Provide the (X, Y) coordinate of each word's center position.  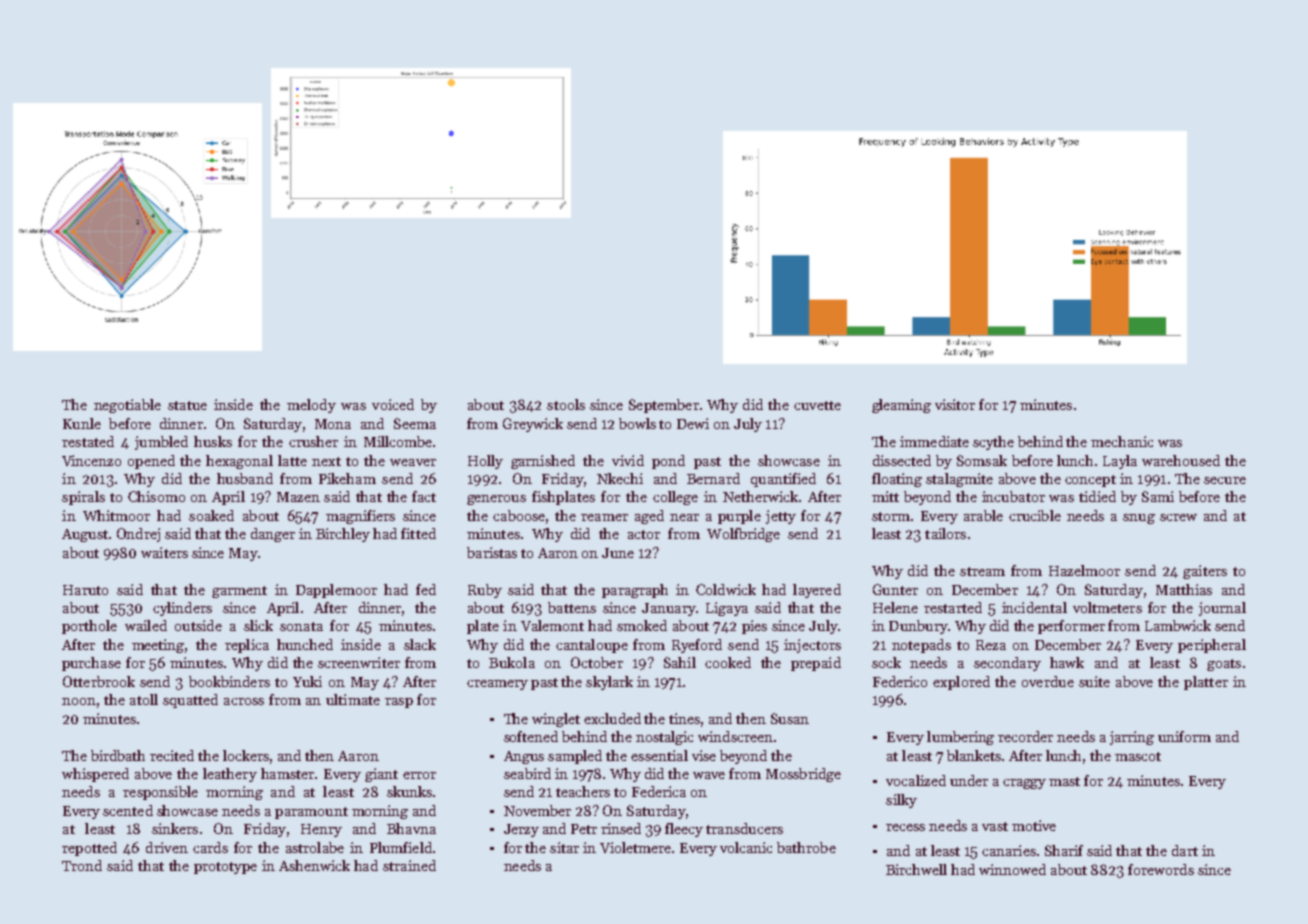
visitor (955, 404)
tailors (945, 533)
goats (1224, 665)
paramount (311, 813)
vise (704, 755)
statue (187, 405)
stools (566, 404)
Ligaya (727, 609)
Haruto (85, 590)
